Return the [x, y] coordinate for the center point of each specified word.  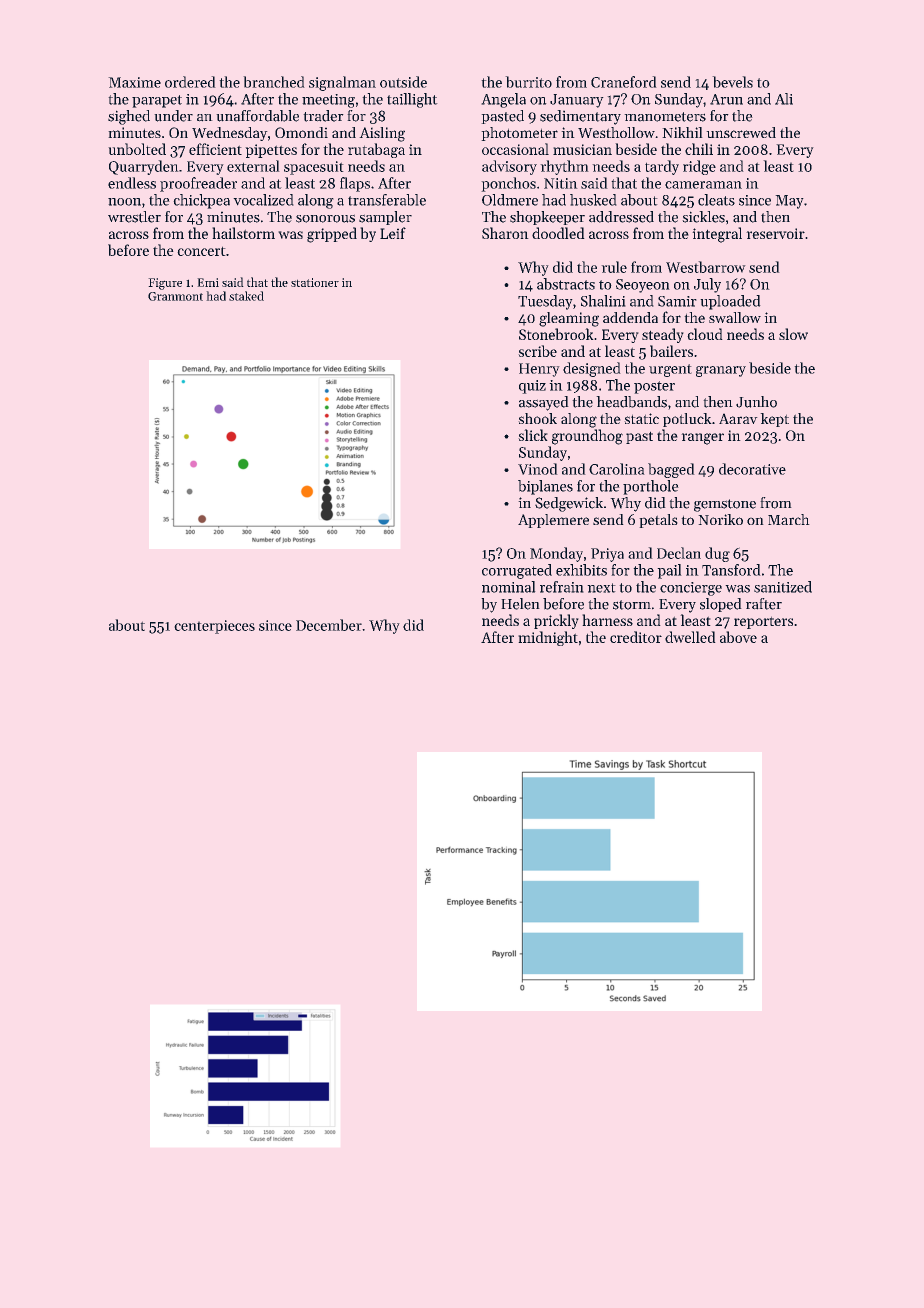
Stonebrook [556, 334]
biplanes [545, 487]
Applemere [553, 521]
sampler [385, 218]
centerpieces [215, 627]
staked [246, 296]
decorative [752, 469]
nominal [508, 587]
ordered [190, 82]
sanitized [783, 587]
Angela [504, 100]
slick [533, 435]
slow [793, 334]
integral [717, 235]
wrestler [134, 217]
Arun [726, 99]
